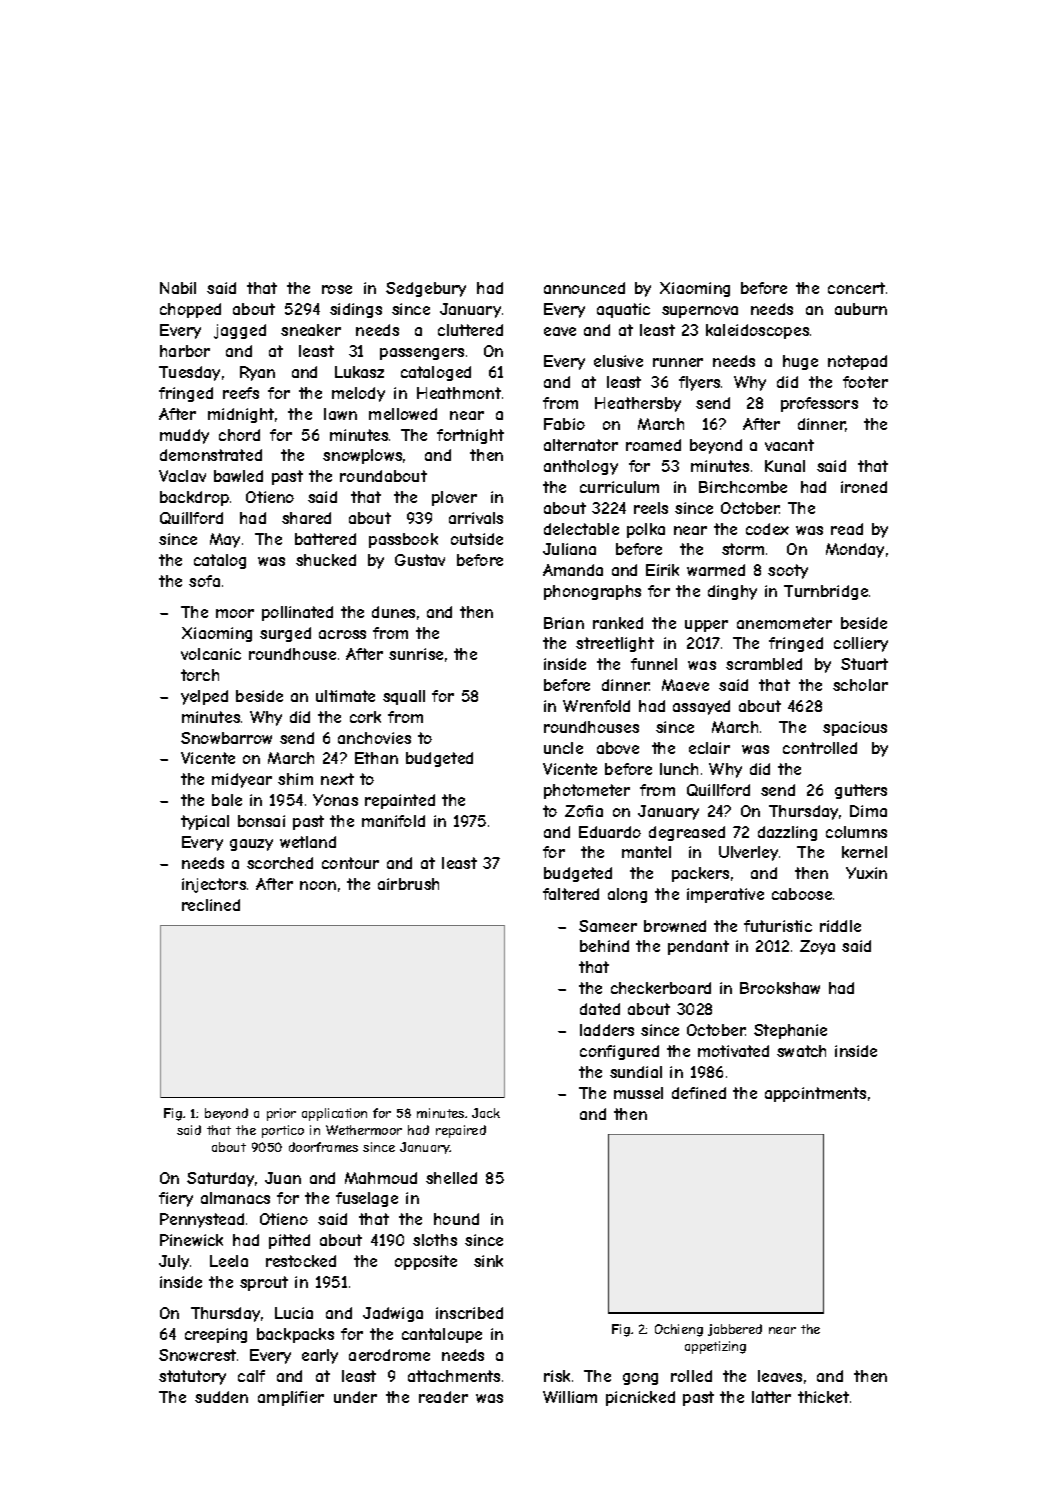  What do you see at coordinates (355, 1397) in the document?
I see `under` at bounding box center [355, 1397].
